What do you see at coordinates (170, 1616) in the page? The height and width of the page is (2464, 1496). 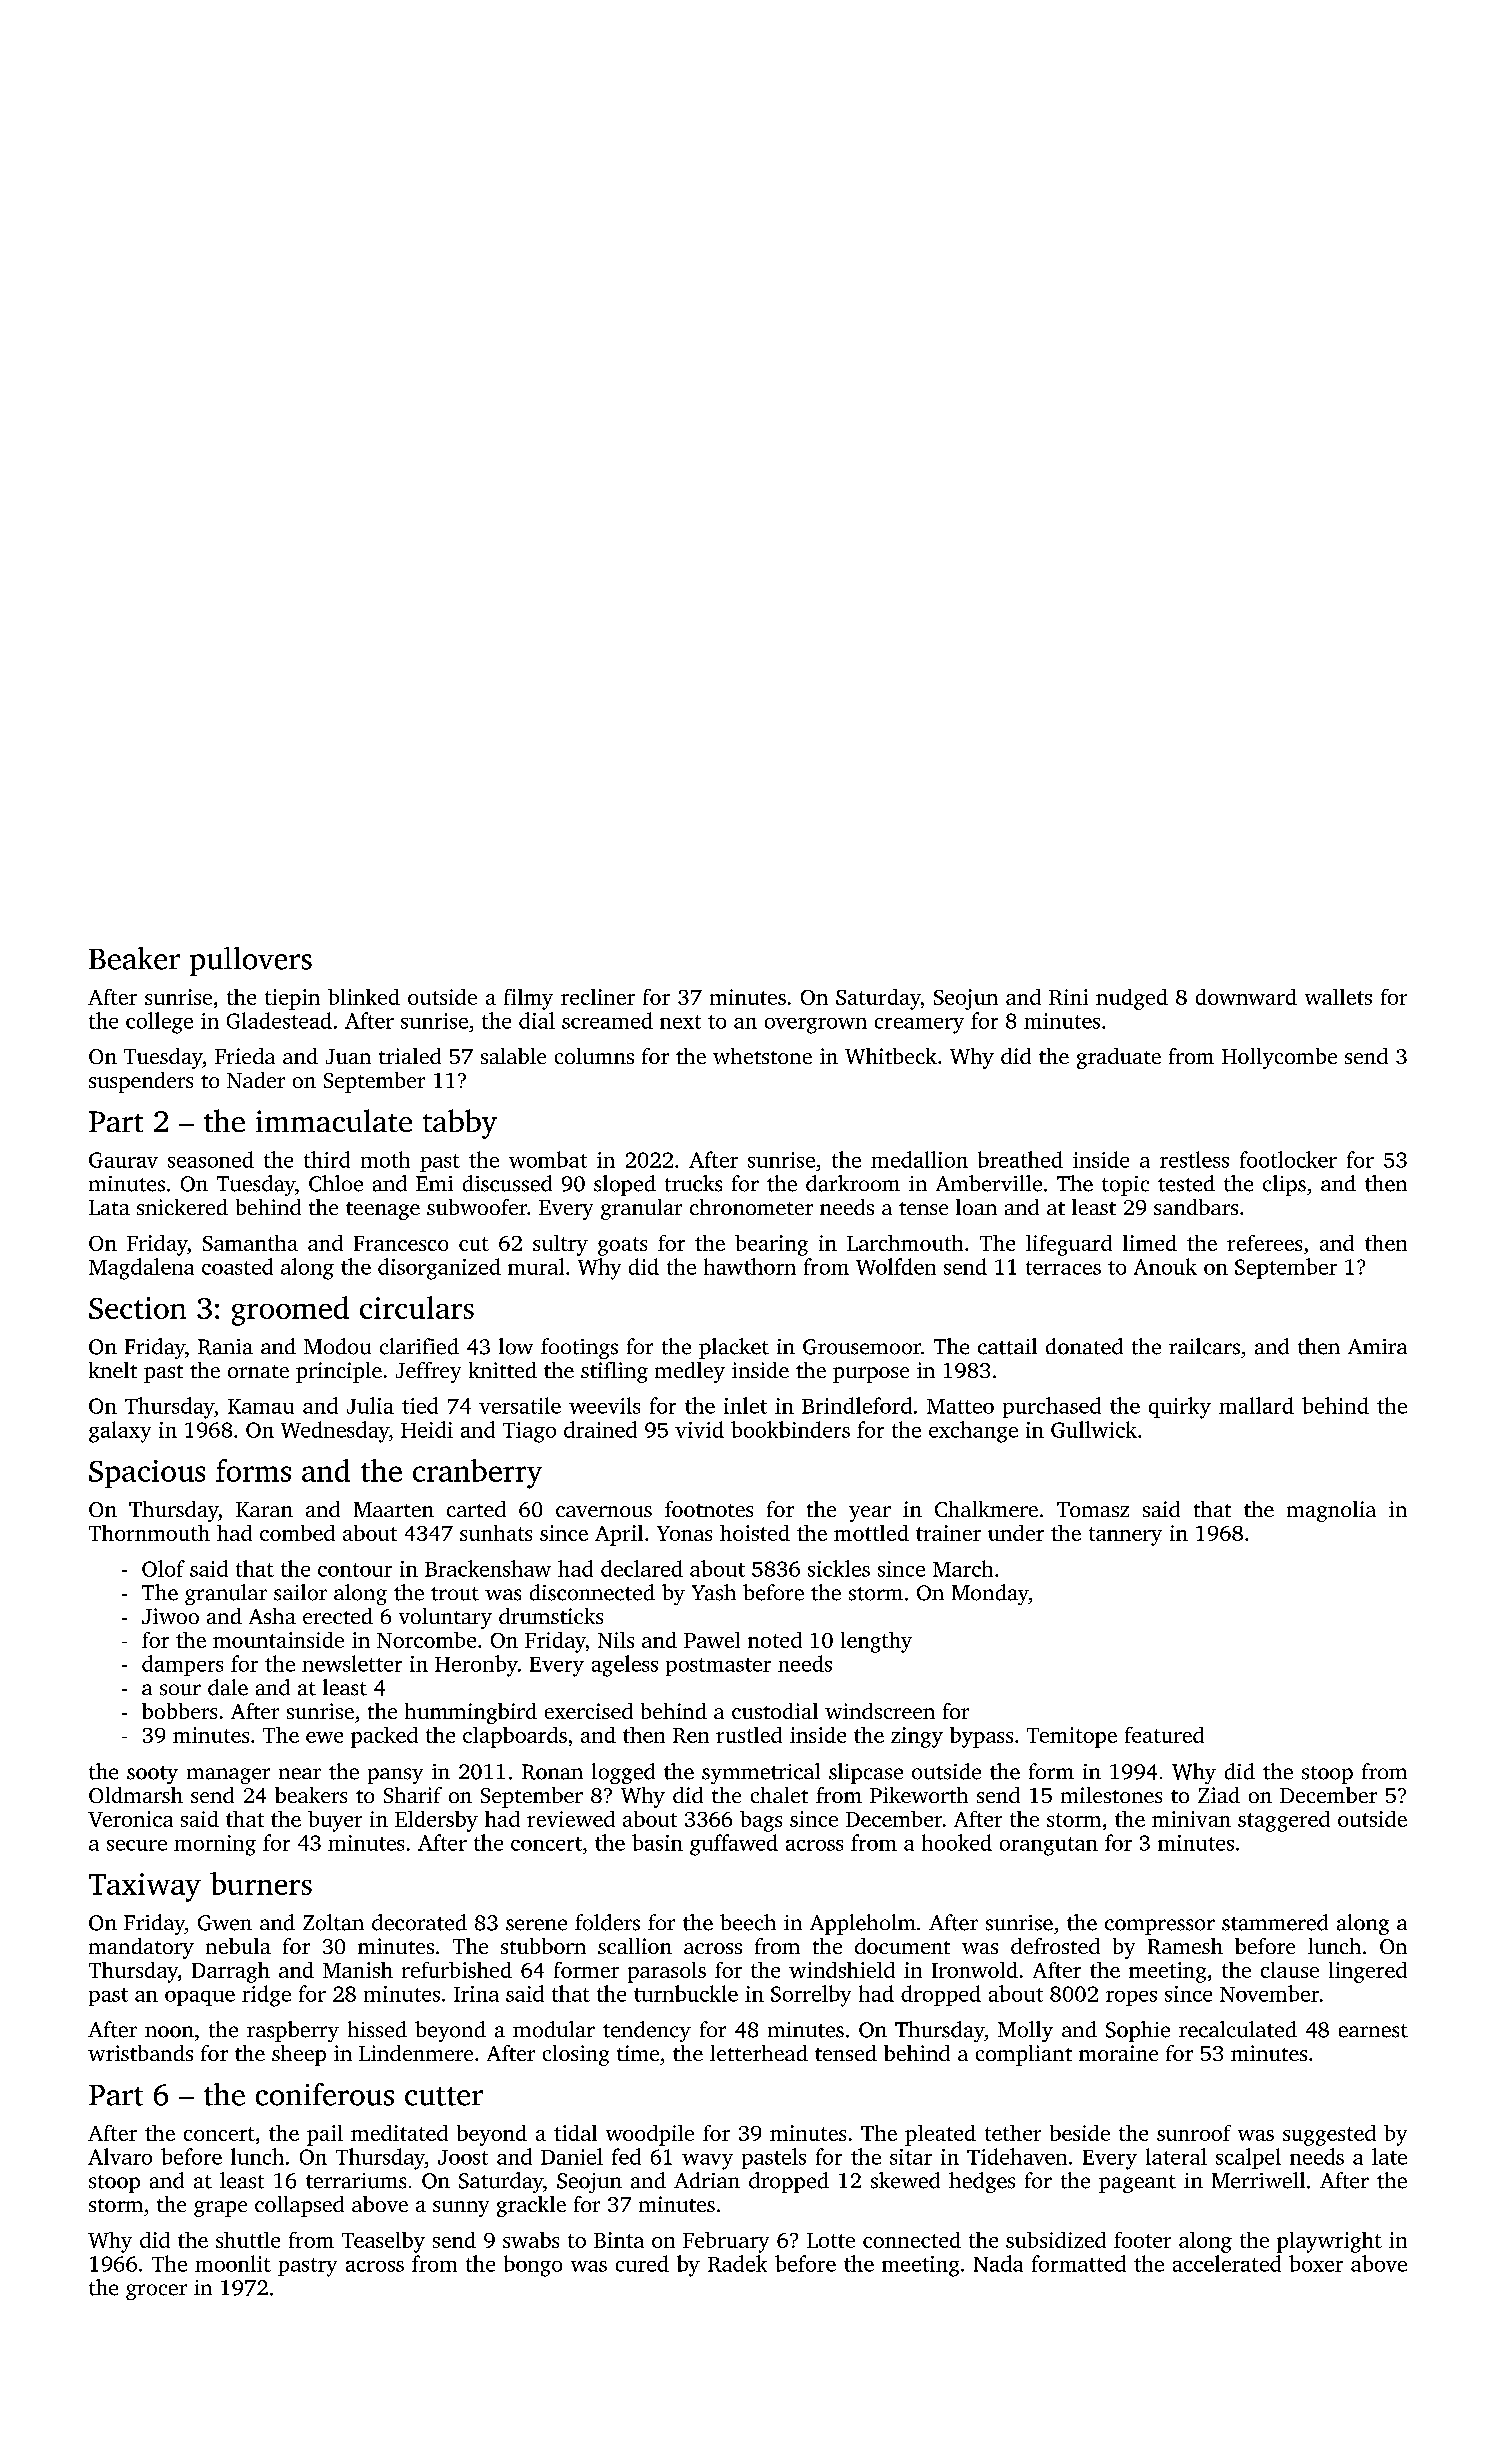 I see `Jiwoo` at bounding box center [170, 1616].
